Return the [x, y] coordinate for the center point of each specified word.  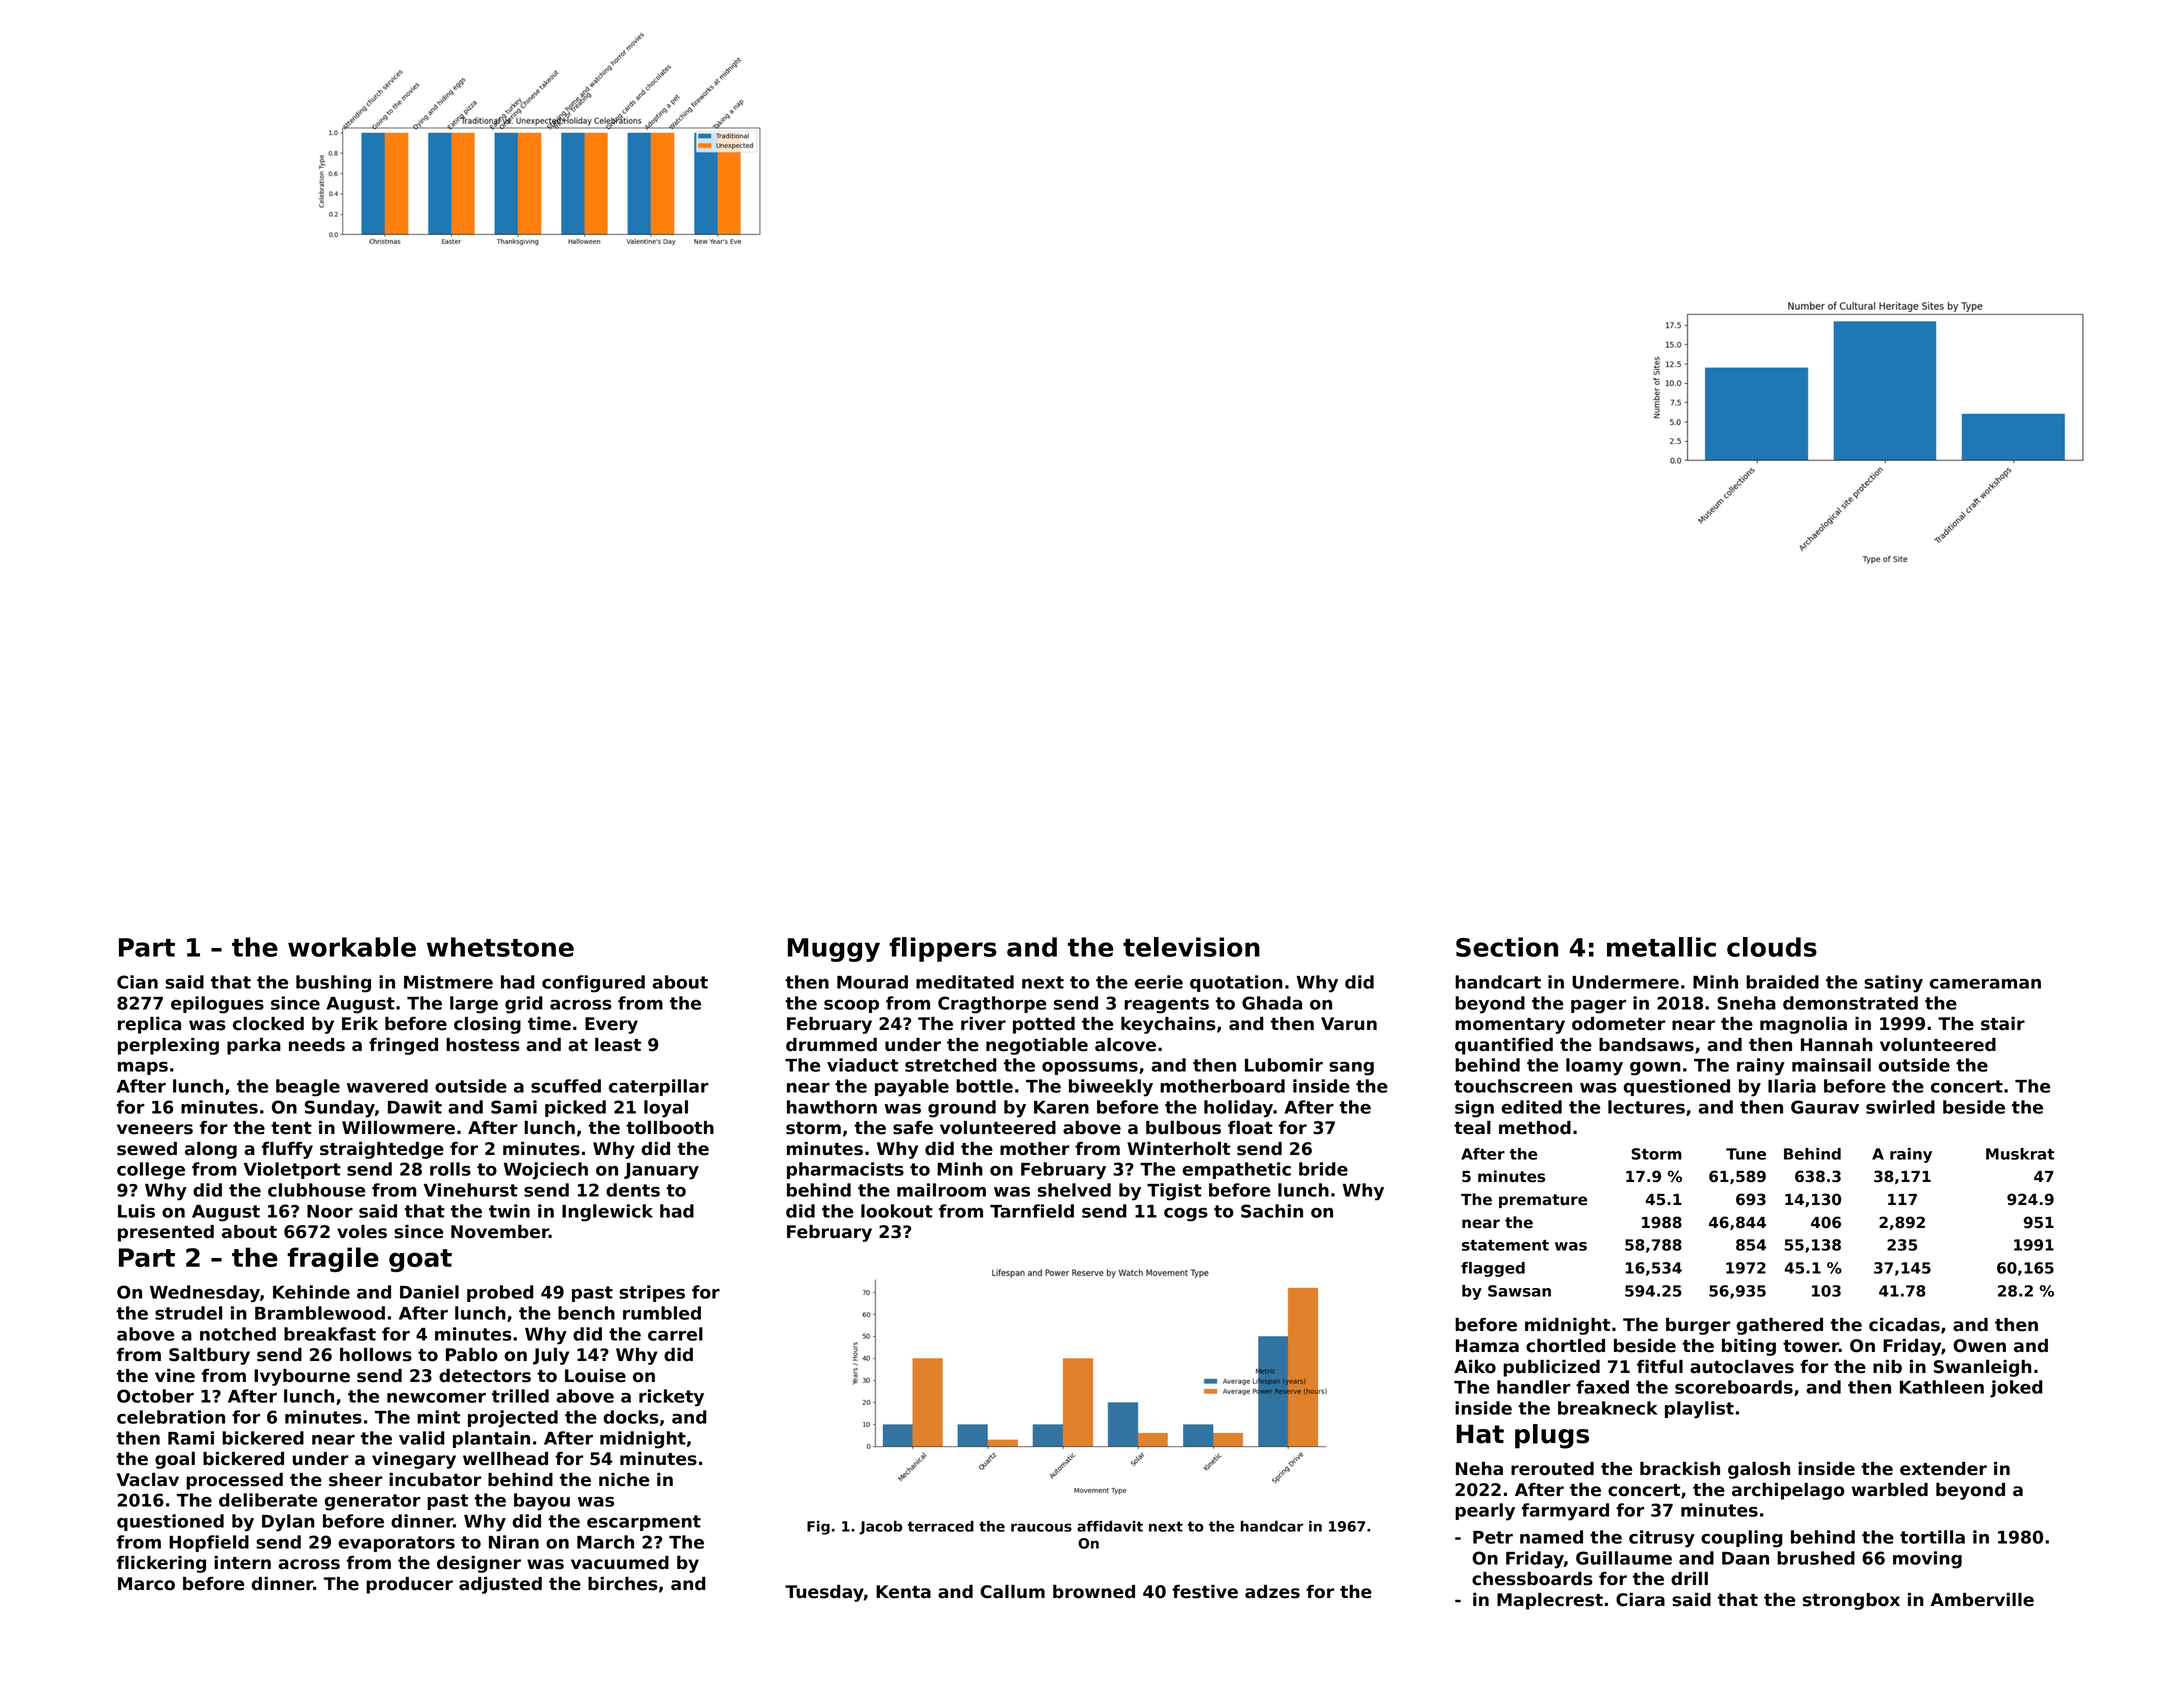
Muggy [834, 950]
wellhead [505, 1459]
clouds [1772, 947]
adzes [1272, 1592]
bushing [333, 984]
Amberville [1982, 1600]
